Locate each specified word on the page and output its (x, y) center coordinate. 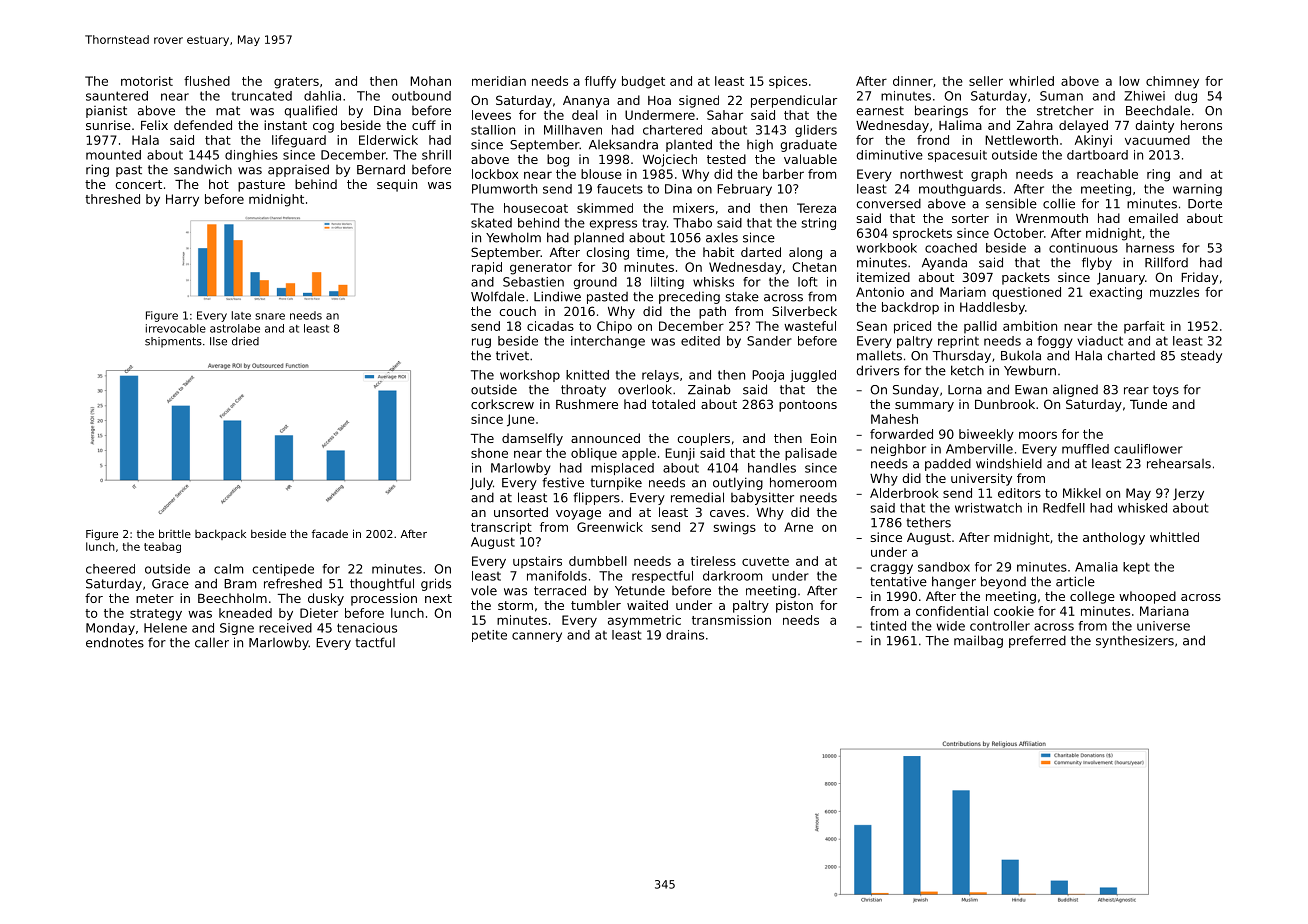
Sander (769, 341)
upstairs (537, 562)
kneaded (245, 613)
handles (772, 468)
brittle (175, 533)
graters (296, 83)
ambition (1030, 326)
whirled (1031, 81)
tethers (928, 522)
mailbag (978, 641)
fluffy (600, 82)
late (241, 315)
